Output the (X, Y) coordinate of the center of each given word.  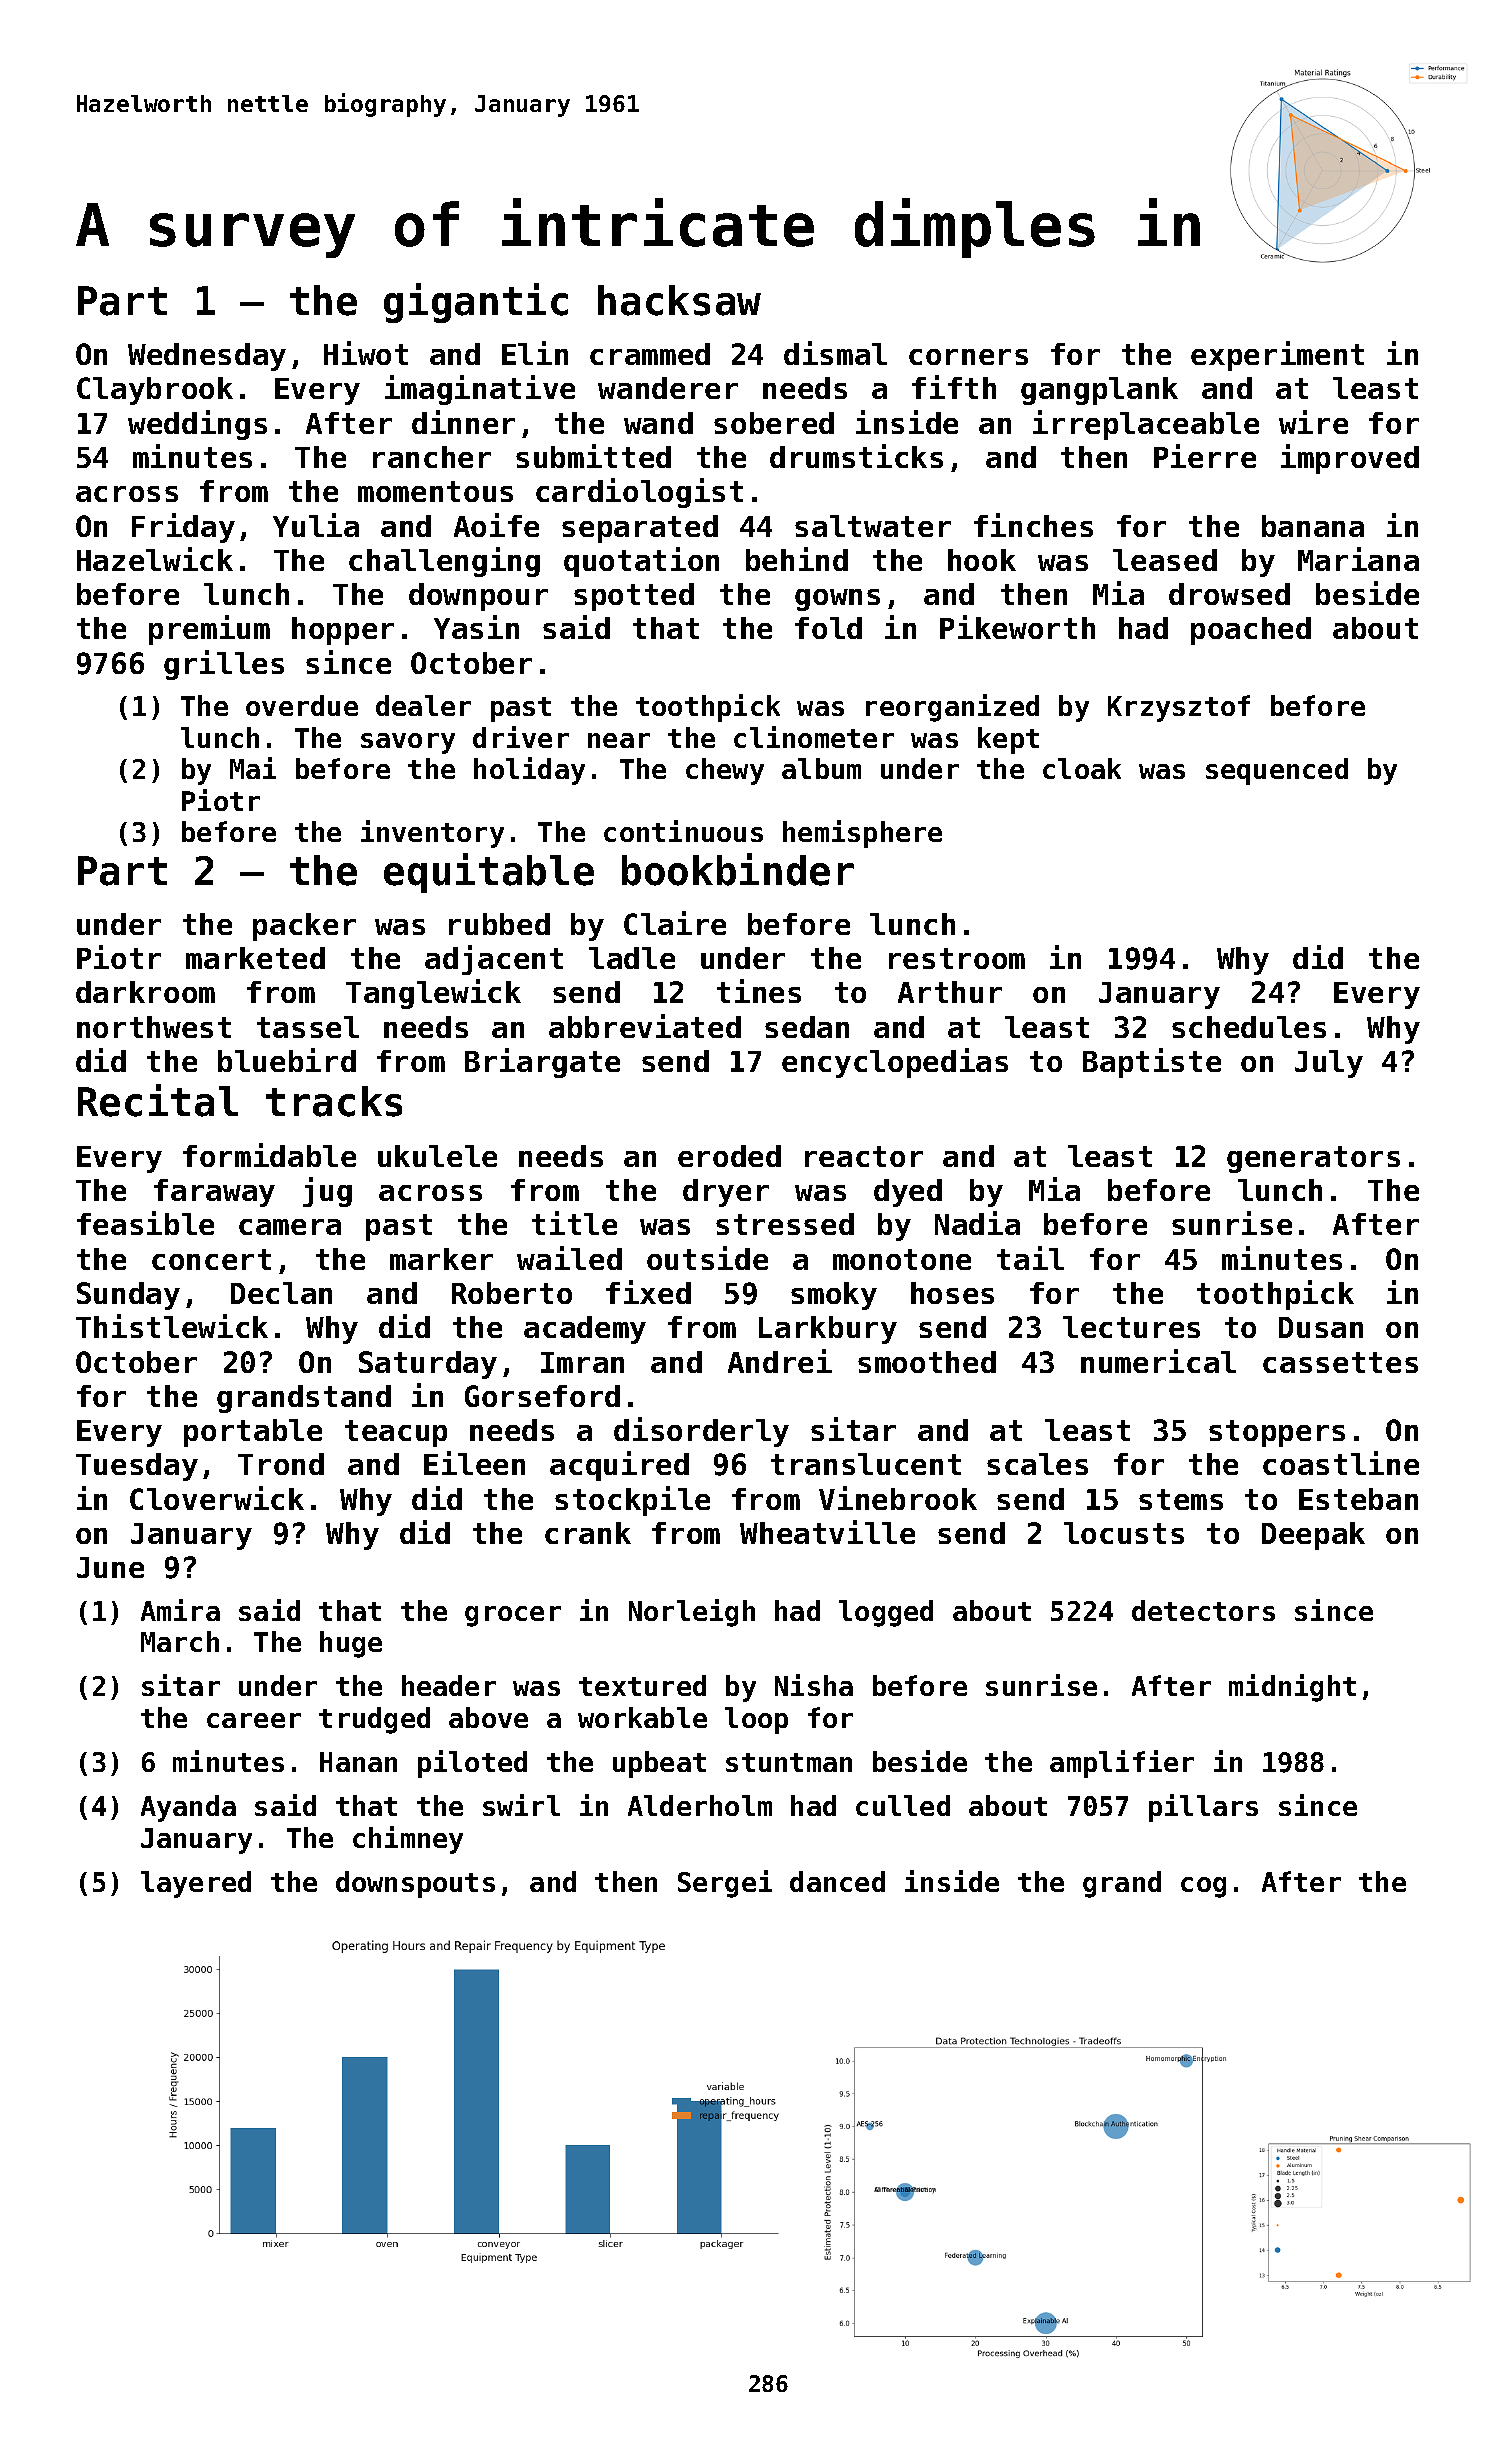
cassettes (1340, 1362)
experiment (1277, 356)
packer (304, 927)
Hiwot (366, 353)
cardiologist (639, 493)
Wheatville (827, 1532)
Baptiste (1152, 1063)
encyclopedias (895, 1063)
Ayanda (188, 1808)
